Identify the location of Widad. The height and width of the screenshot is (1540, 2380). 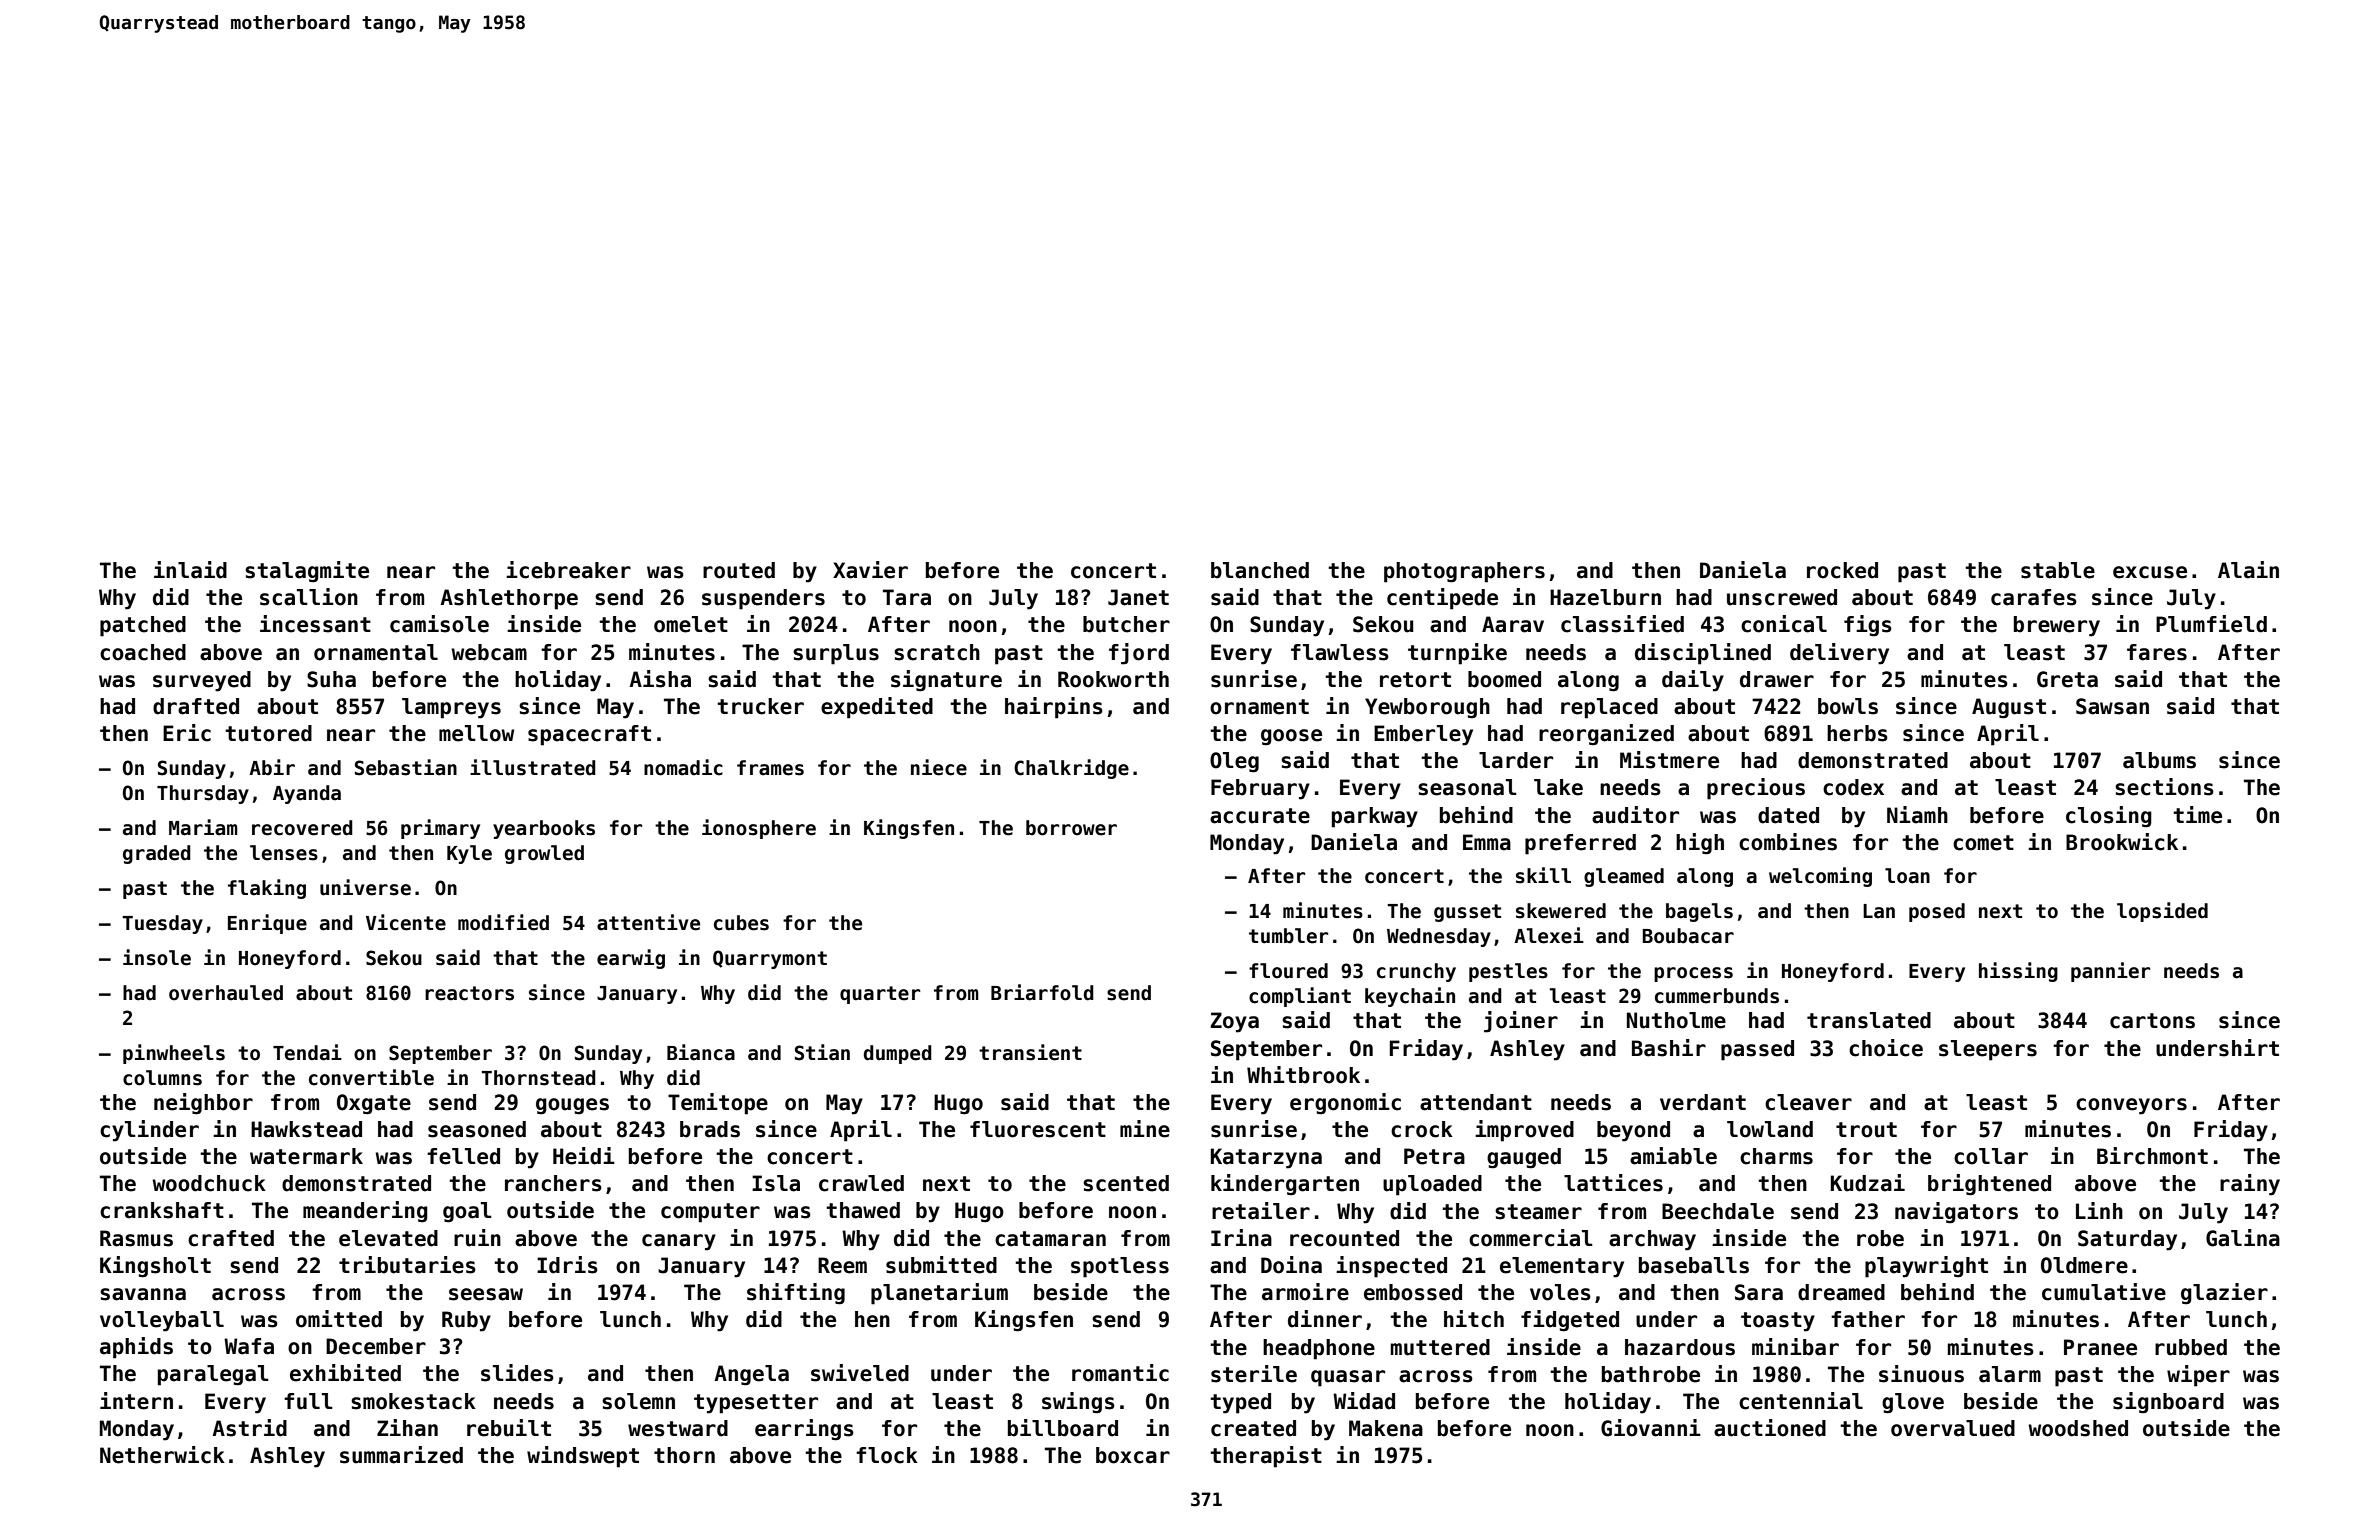
(1364, 1401).
